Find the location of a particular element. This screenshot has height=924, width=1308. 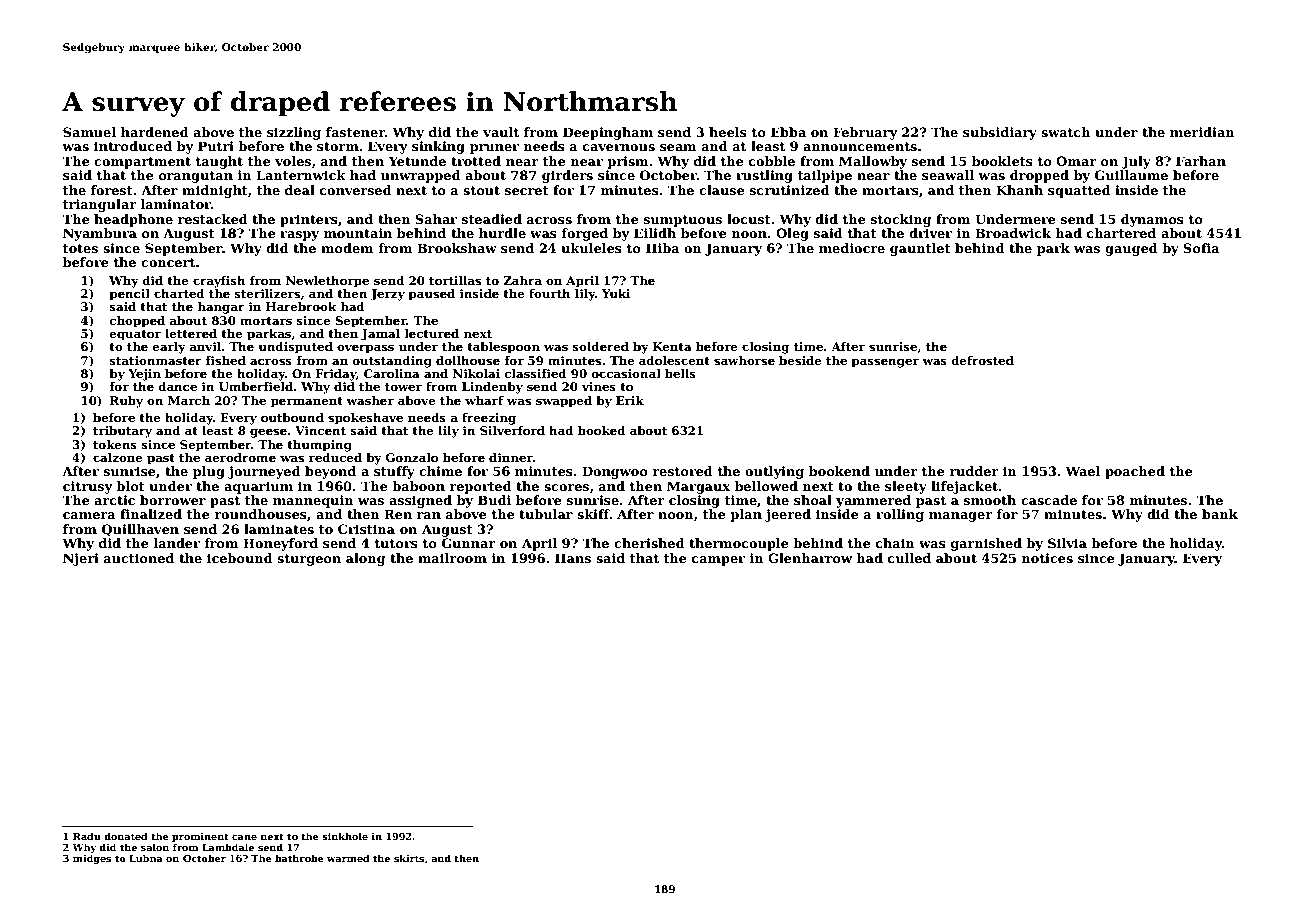

skirts is located at coordinates (409, 858).
